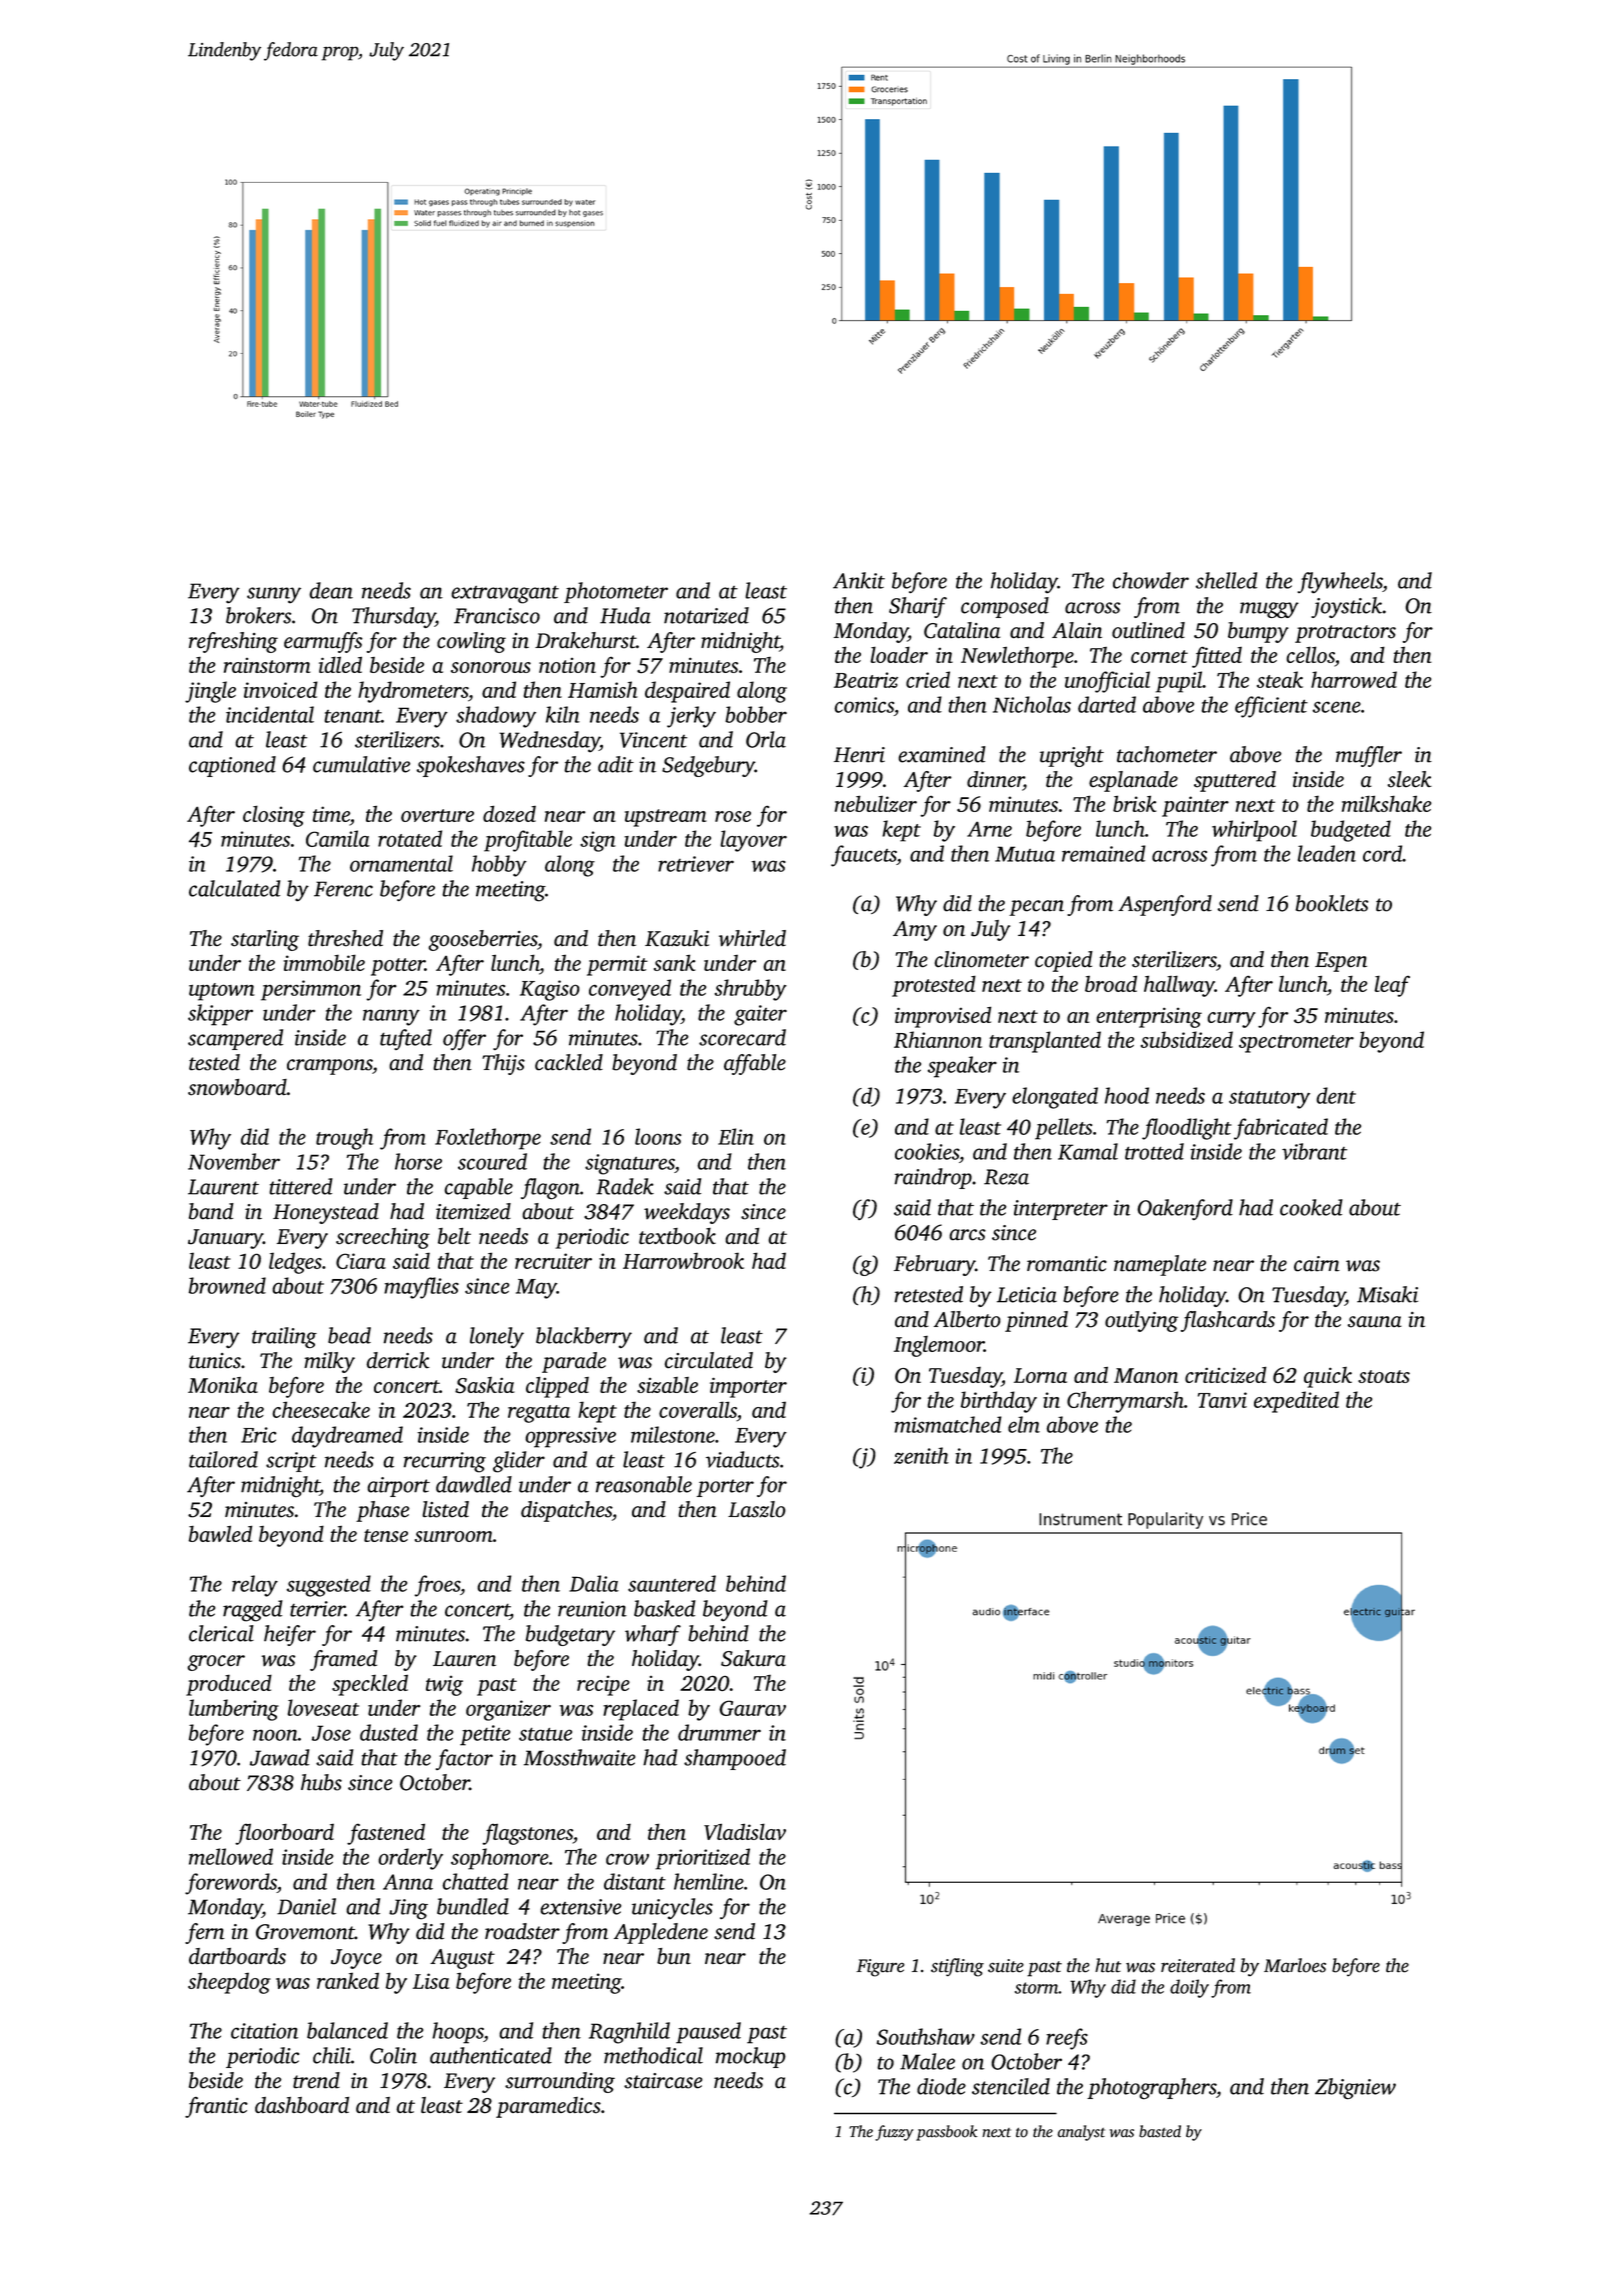 The width and height of the screenshot is (1620, 2292). What do you see at coordinates (223, 1385) in the screenshot?
I see `Monika` at bounding box center [223, 1385].
